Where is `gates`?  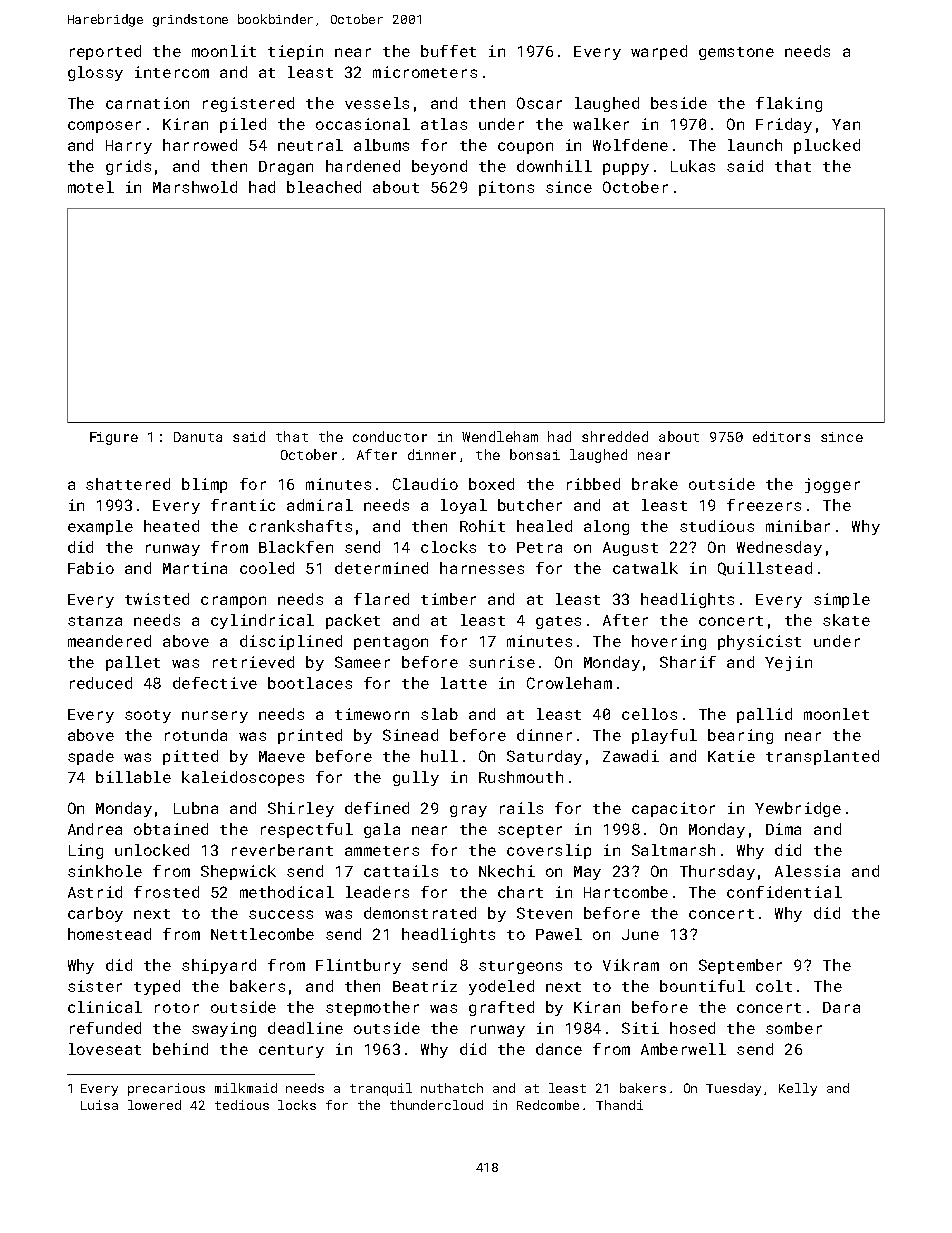 gates is located at coordinates (558, 622).
